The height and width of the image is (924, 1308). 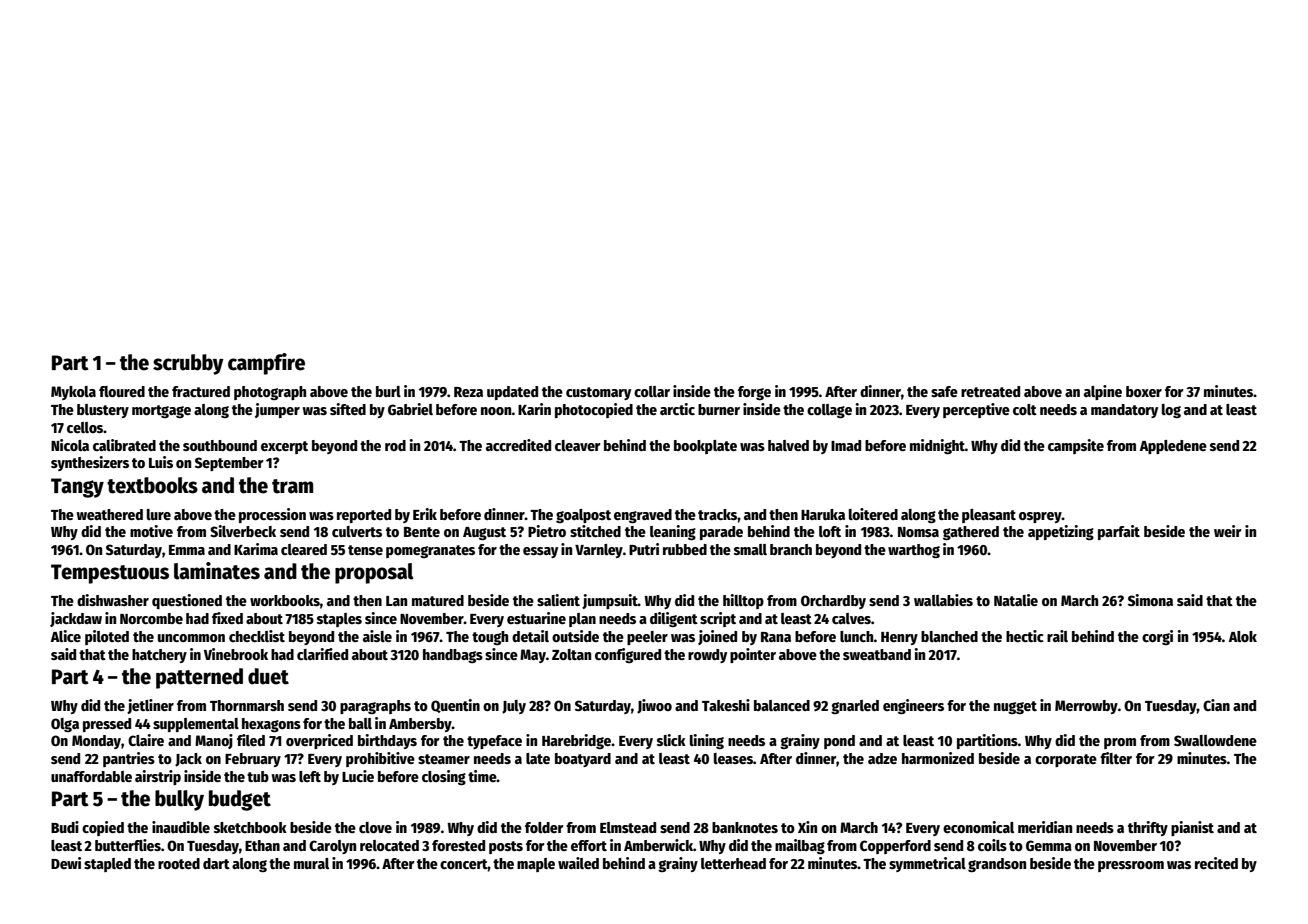 What do you see at coordinates (322, 654) in the image?
I see `clarified` at bounding box center [322, 654].
